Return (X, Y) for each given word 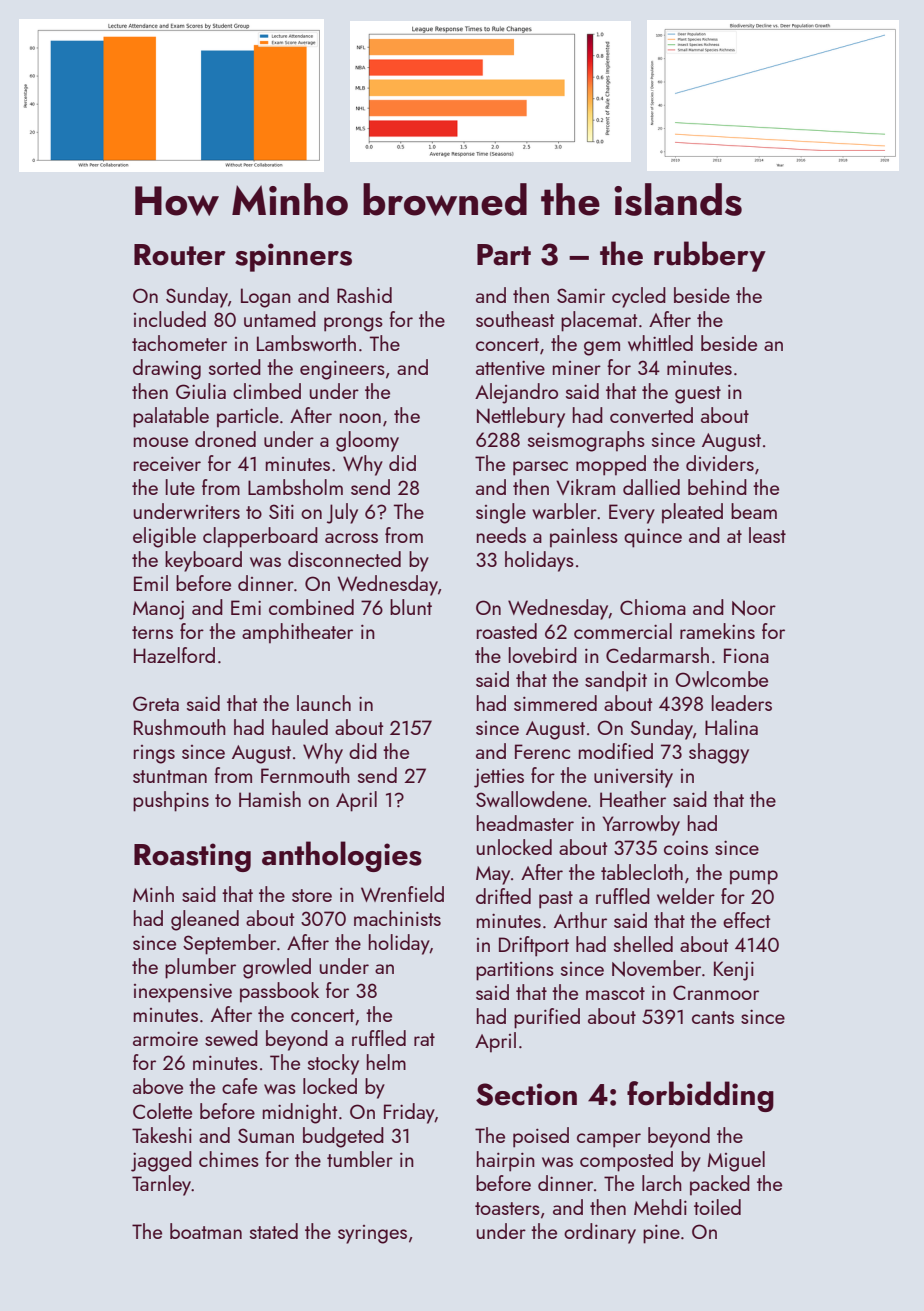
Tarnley (162, 1185)
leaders (742, 703)
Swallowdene (531, 799)
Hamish (270, 799)
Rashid (364, 295)
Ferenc (542, 751)
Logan (266, 298)
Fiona (746, 655)
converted (651, 415)
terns (152, 632)
